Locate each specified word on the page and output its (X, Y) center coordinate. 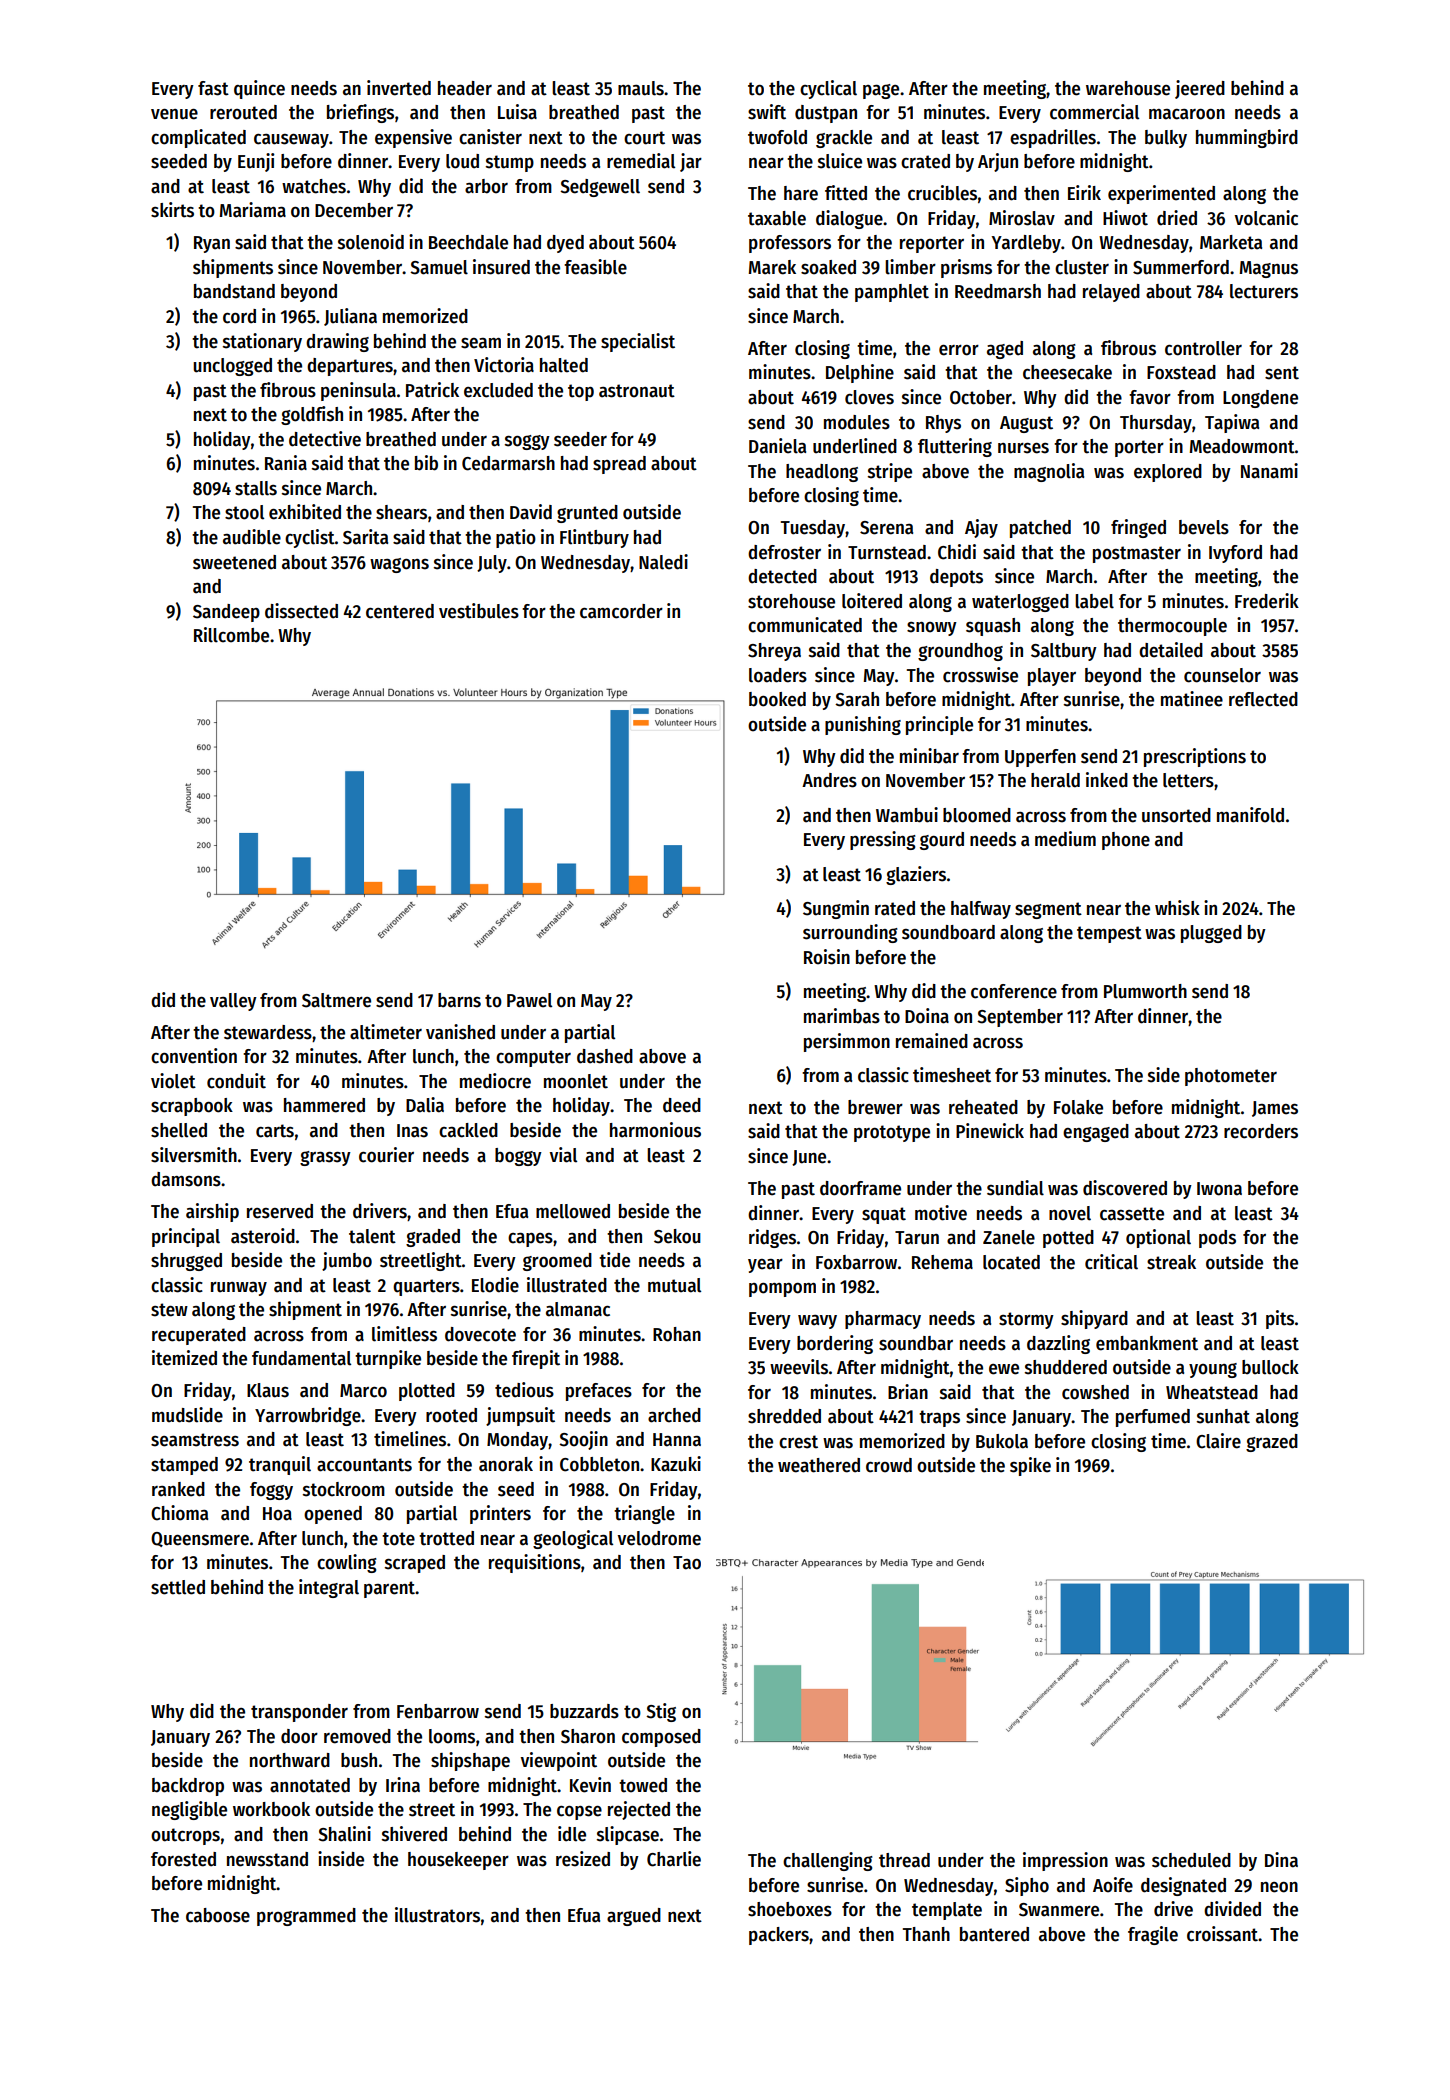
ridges (772, 1238)
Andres (829, 780)
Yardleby (1026, 244)
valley (233, 1002)
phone (1126, 841)
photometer (1231, 1077)
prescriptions (1195, 757)
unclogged (232, 367)
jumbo (347, 1261)
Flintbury (594, 538)
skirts (172, 210)
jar (691, 162)
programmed (306, 1917)
